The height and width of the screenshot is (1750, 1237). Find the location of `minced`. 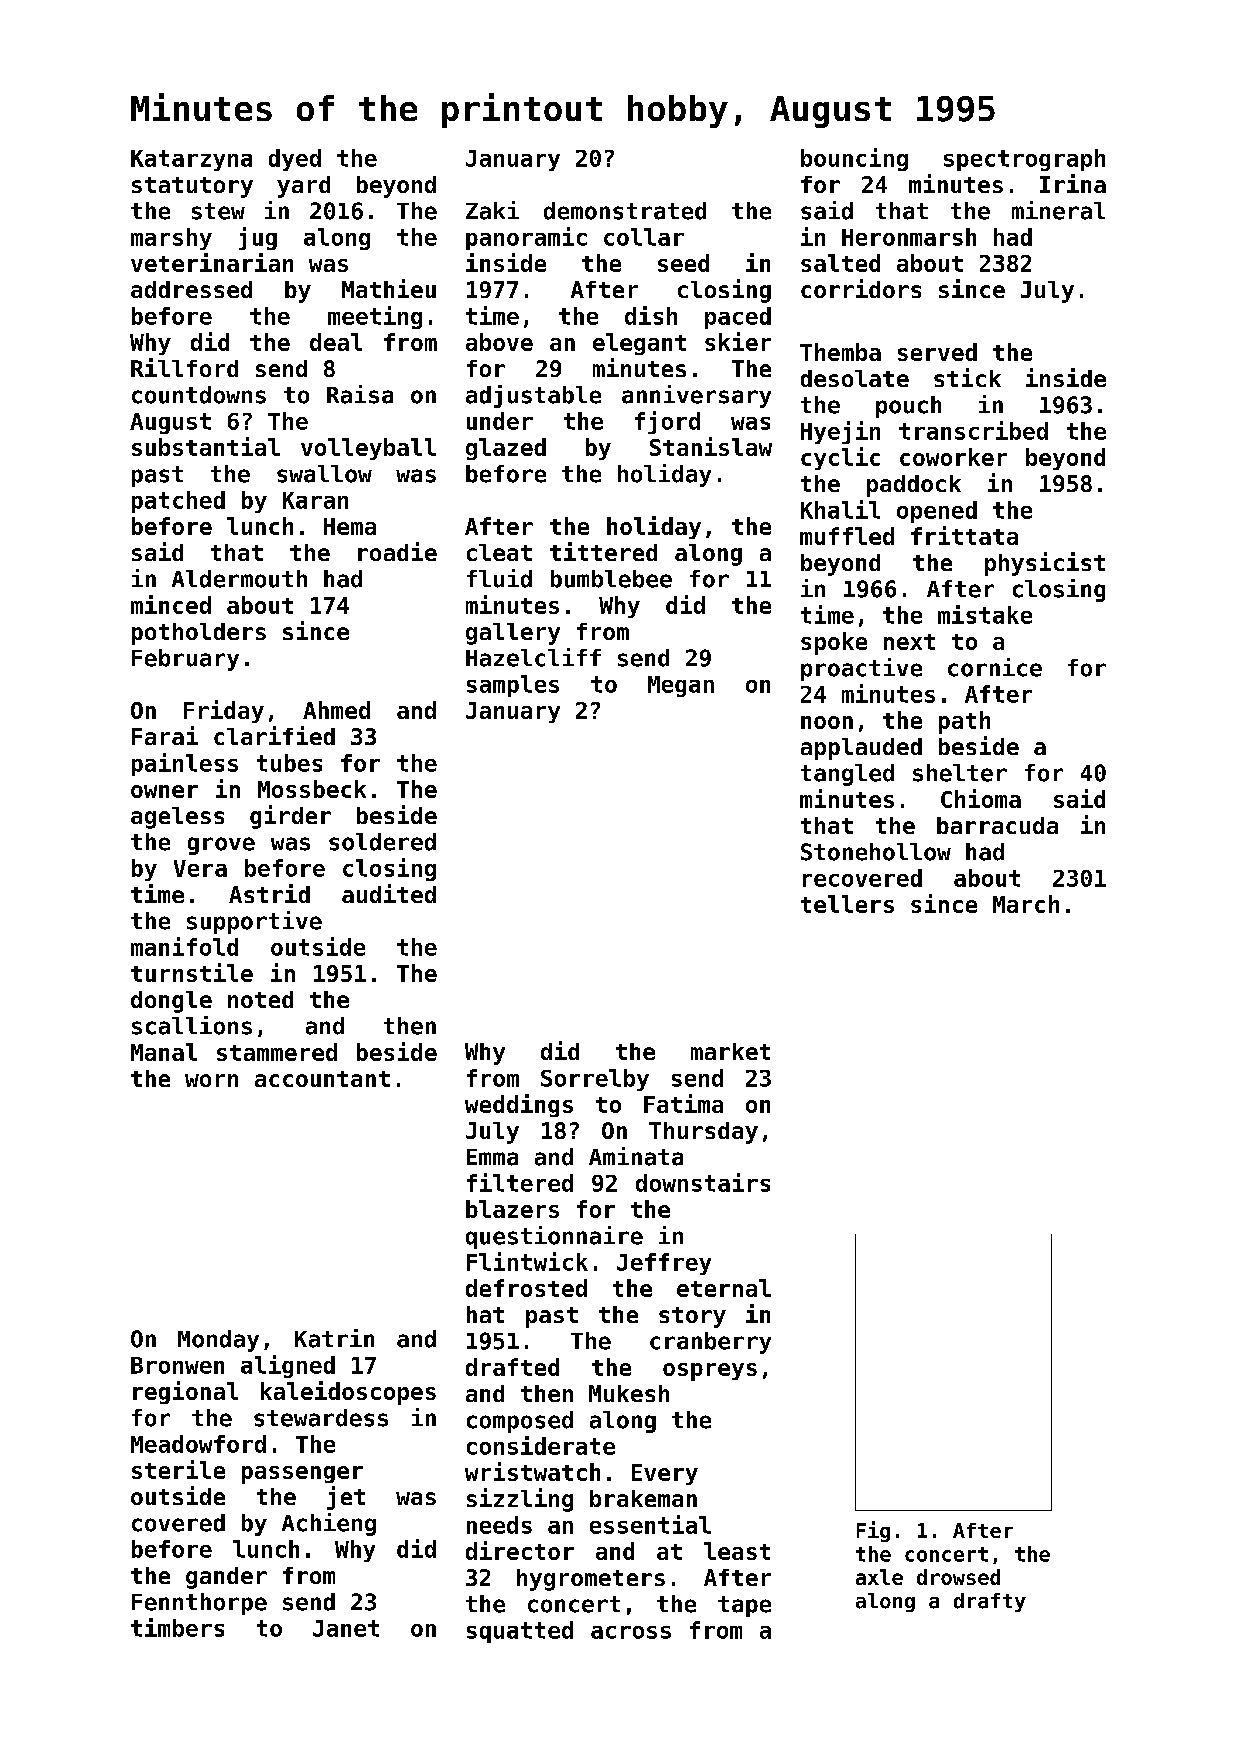

minced is located at coordinates (171, 604).
